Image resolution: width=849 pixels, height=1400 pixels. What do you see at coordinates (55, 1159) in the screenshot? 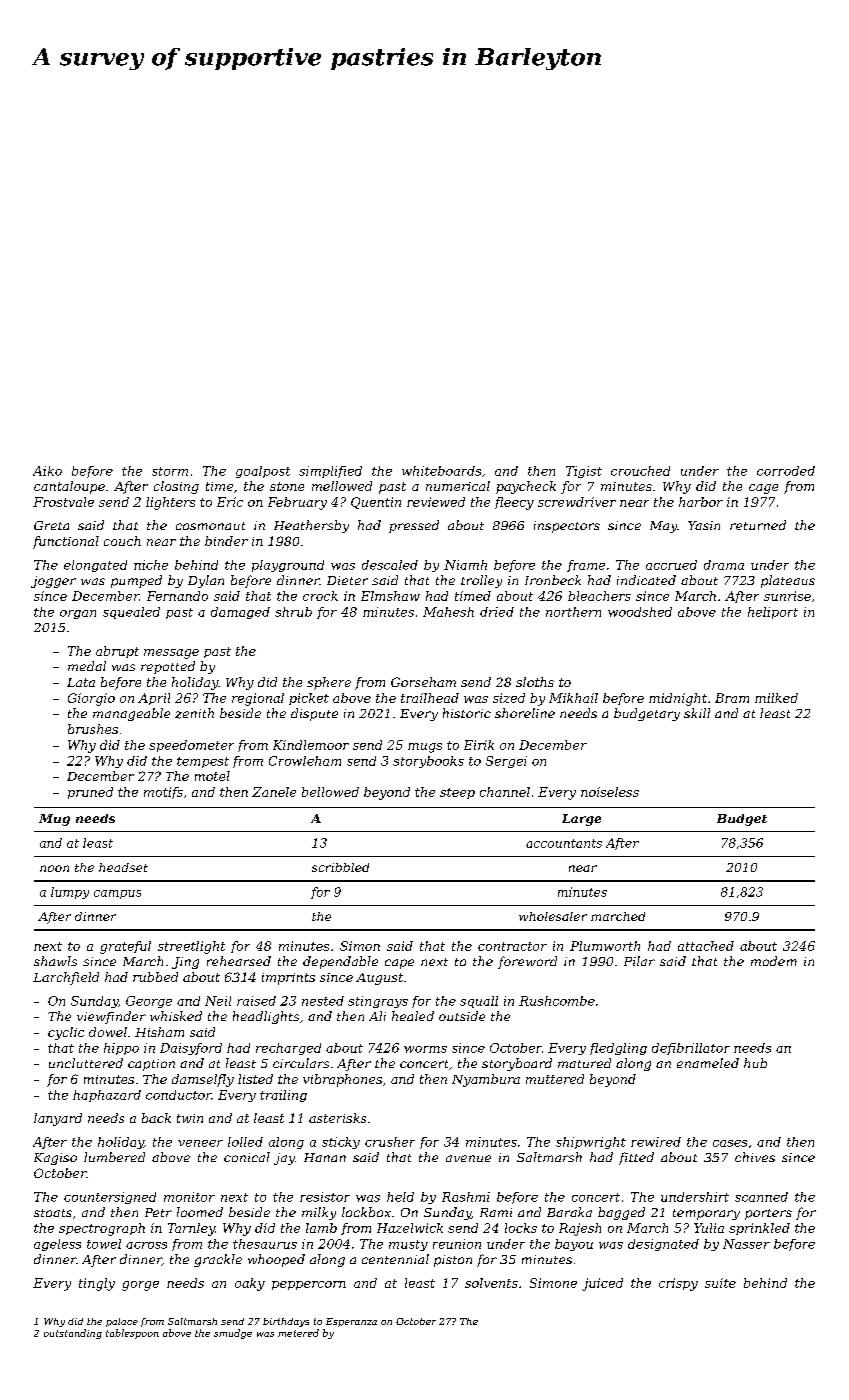
I see `Kagiso` at bounding box center [55, 1159].
